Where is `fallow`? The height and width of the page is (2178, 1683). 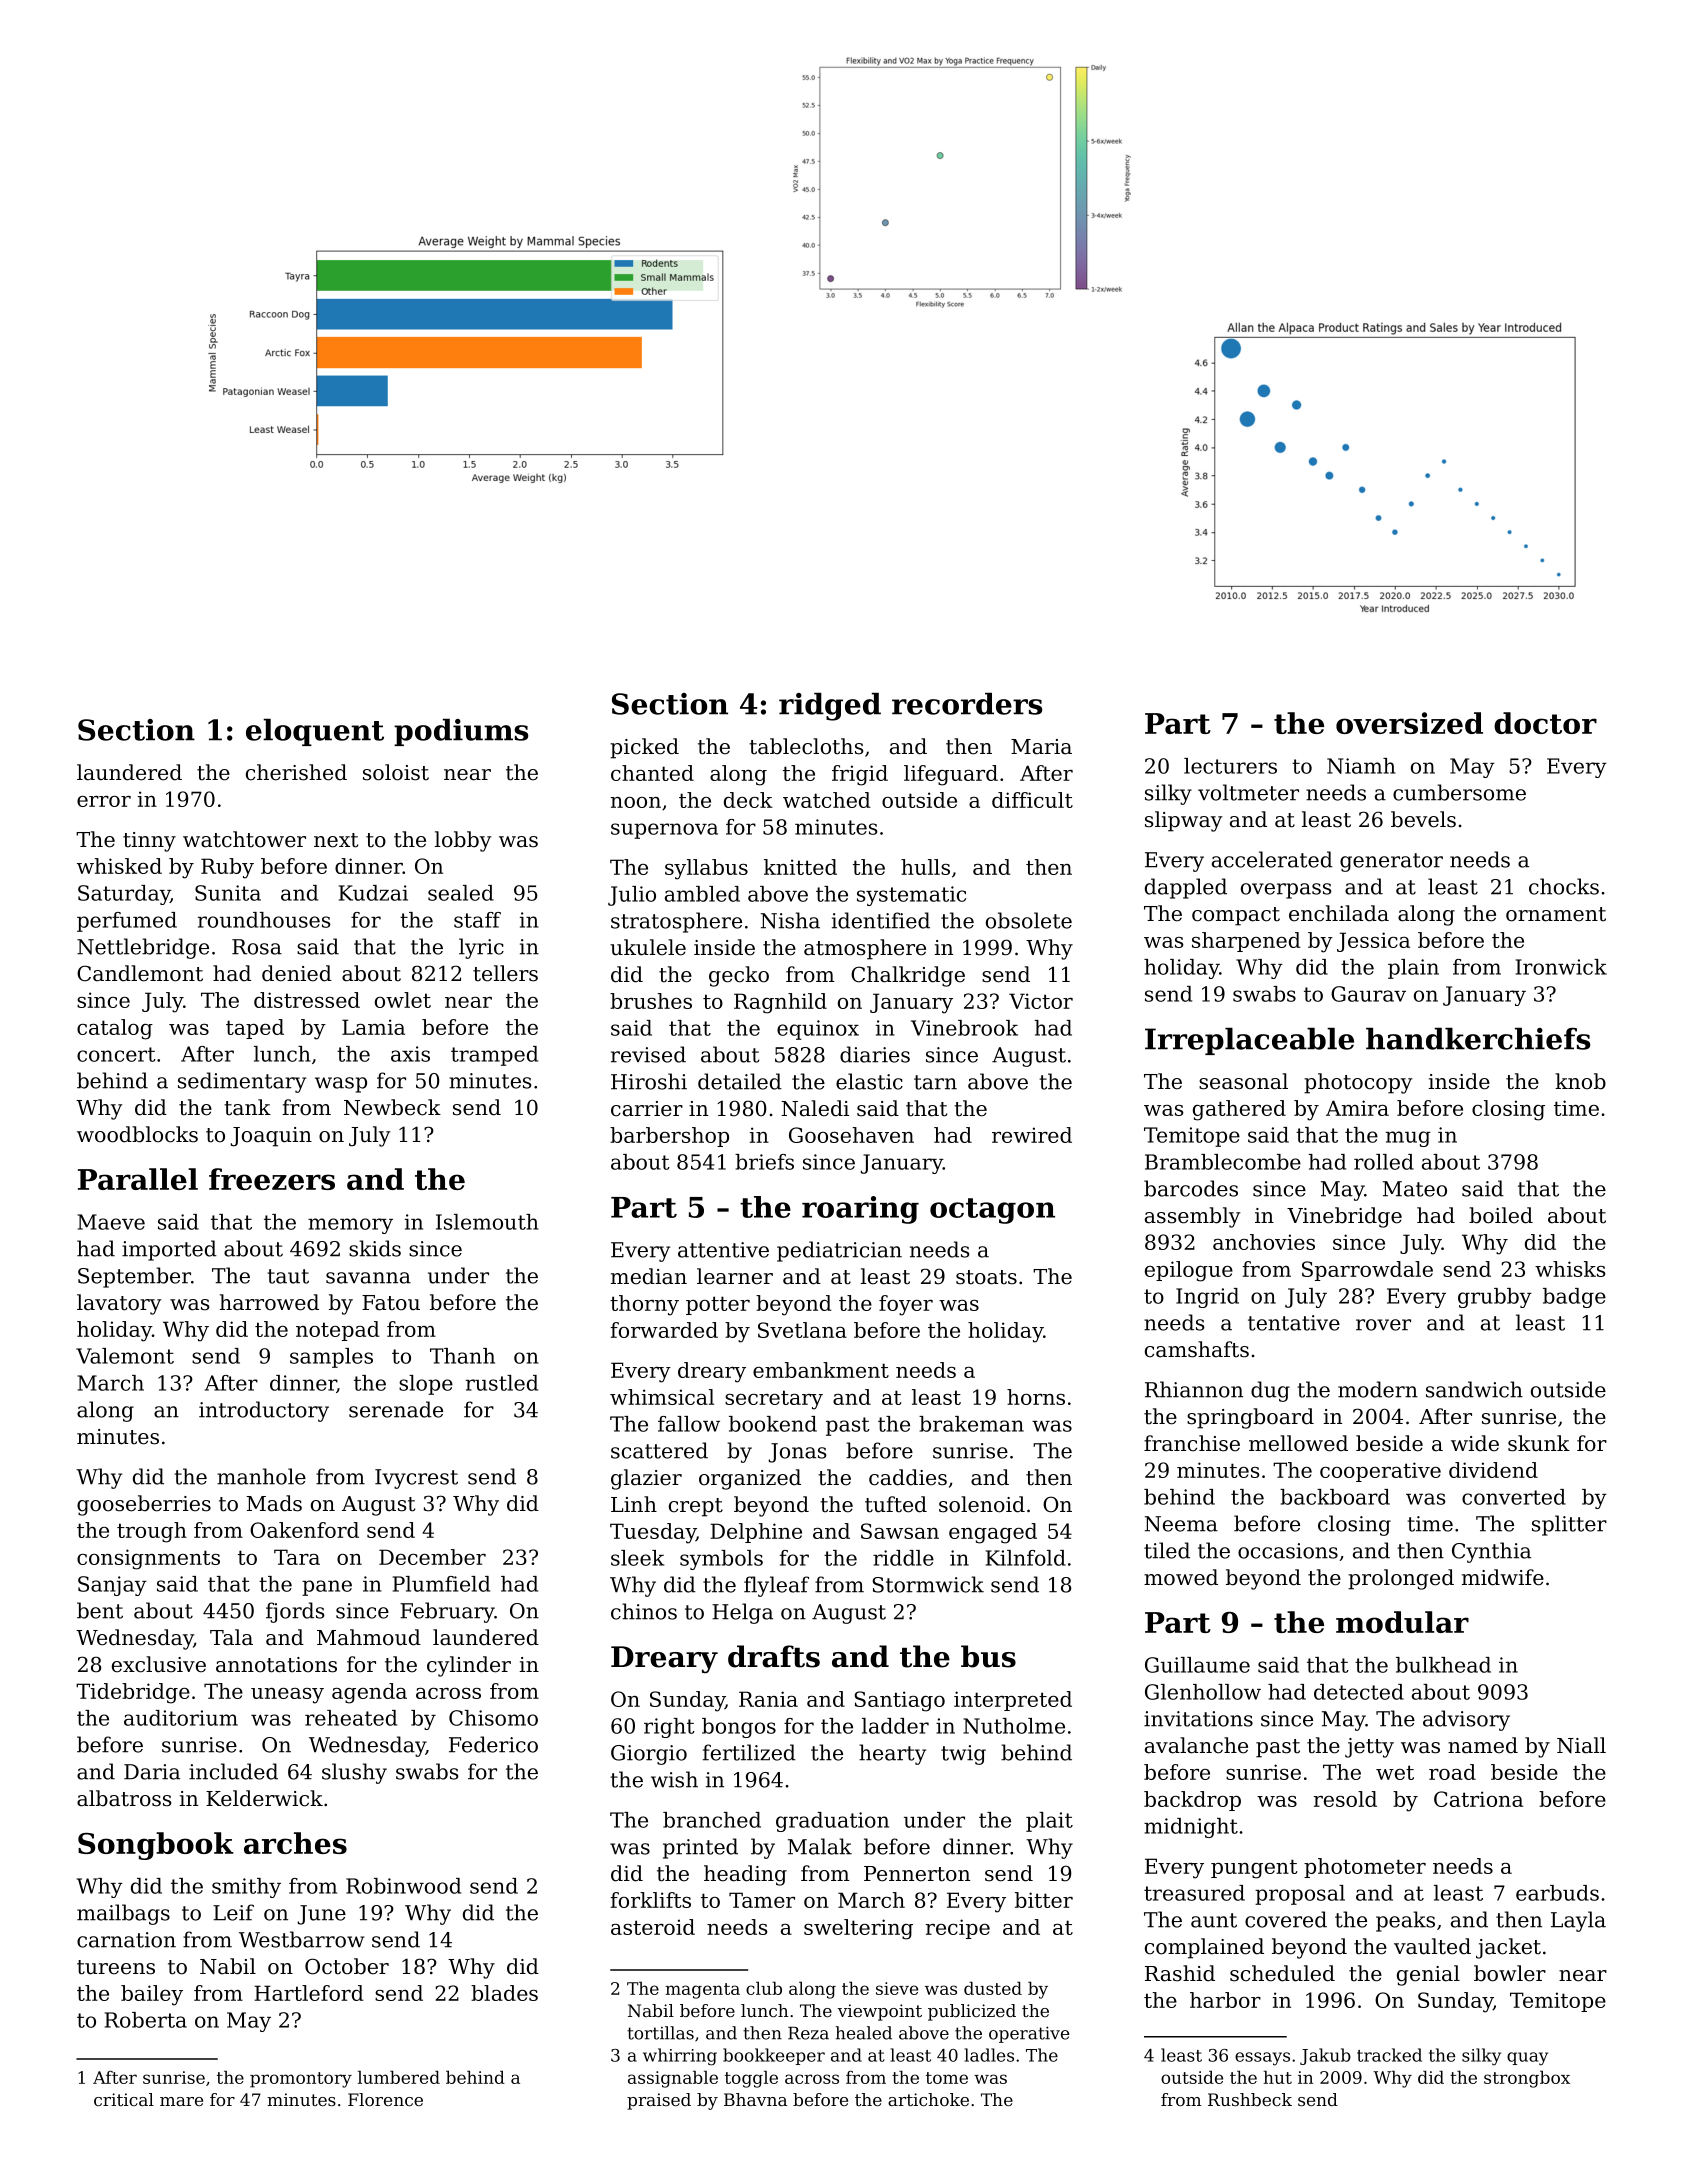 fallow is located at coordinates (689, 1424).
